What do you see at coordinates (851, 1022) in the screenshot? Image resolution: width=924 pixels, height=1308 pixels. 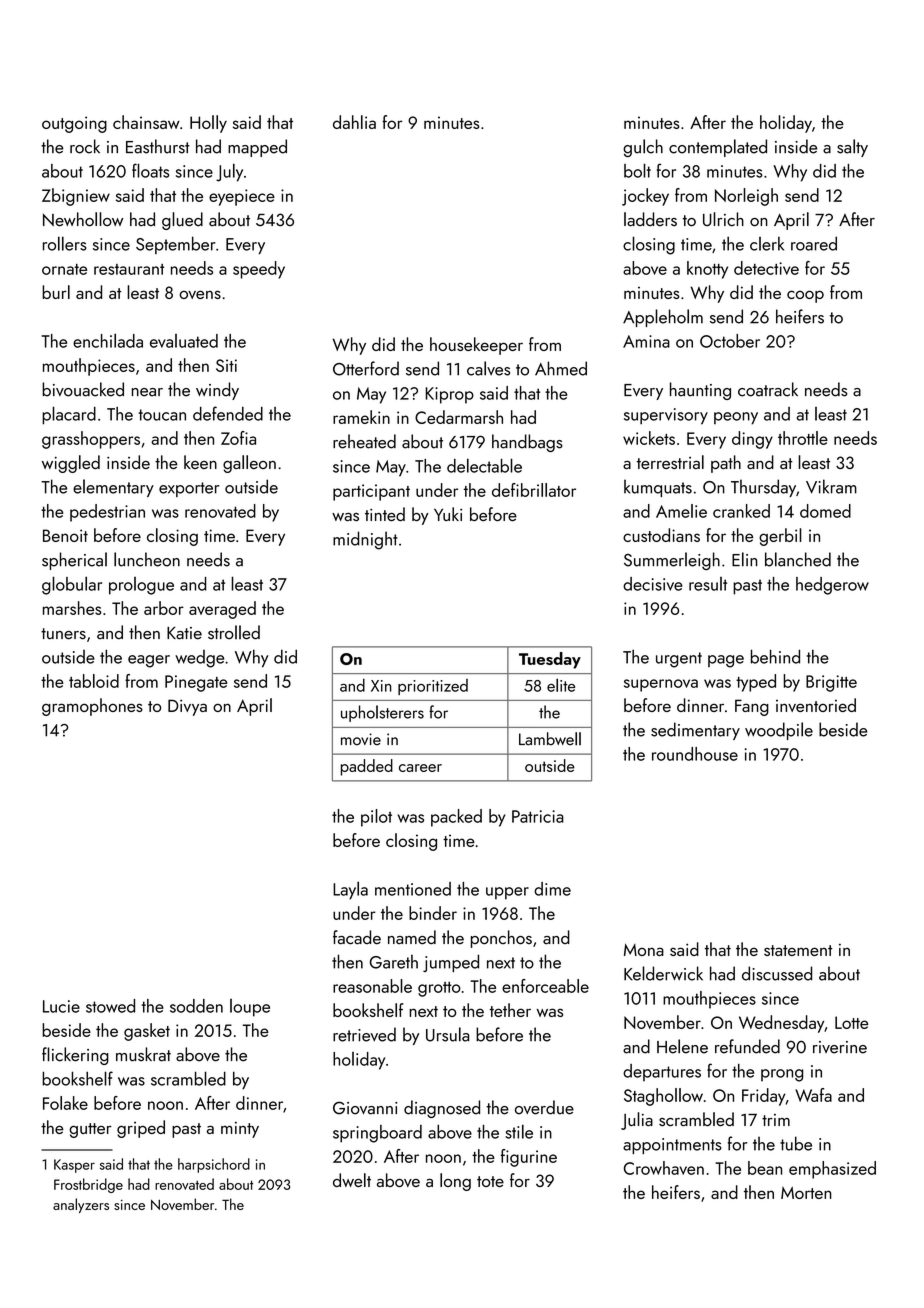 I see `Lotte` at bounding box center [851, 1022].
